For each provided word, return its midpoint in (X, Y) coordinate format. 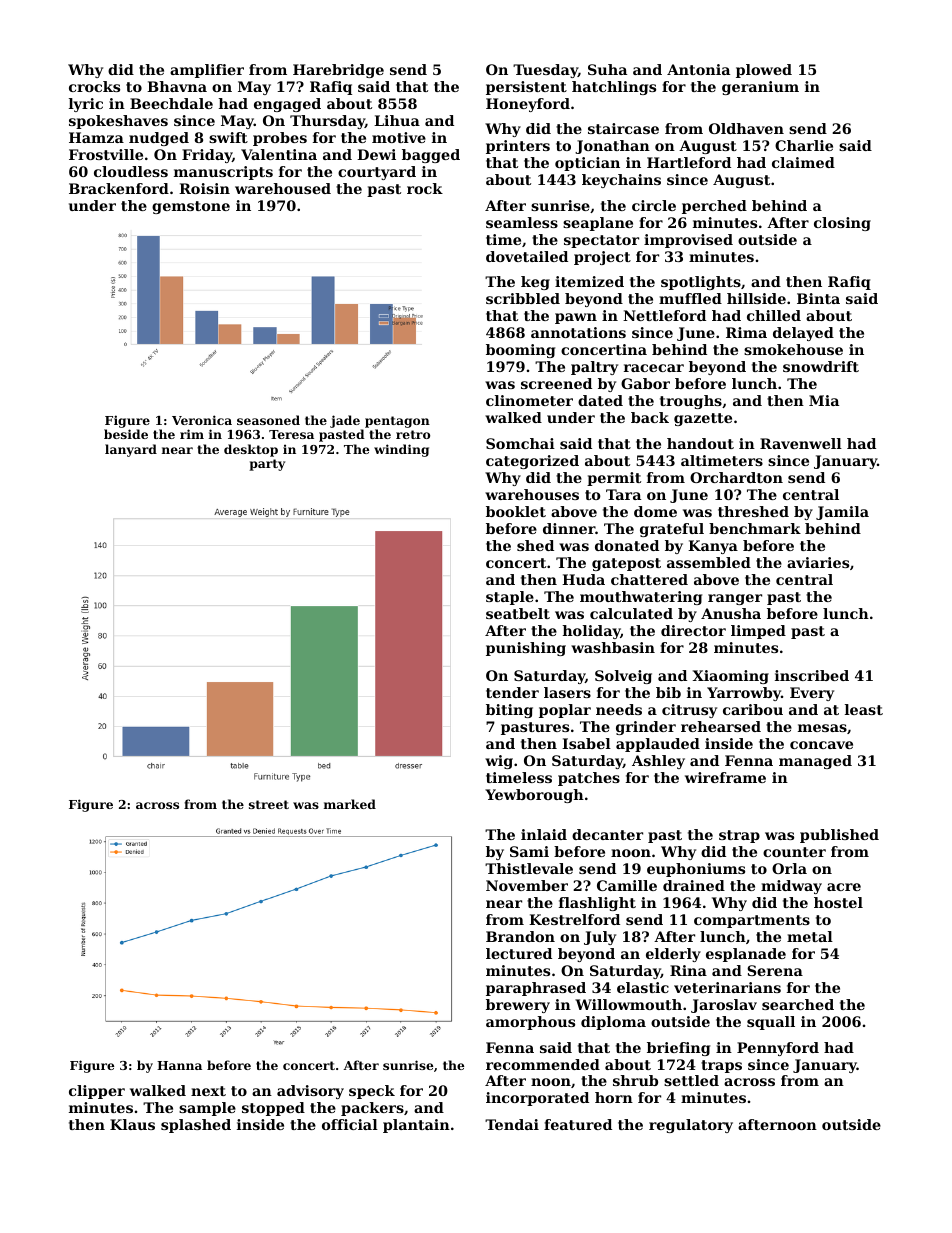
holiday (591, 632)
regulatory (691, 1126)
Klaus (132, 1124)
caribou (753, 709)
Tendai (512, 1124)
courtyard (377, 173)
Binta (818, 298)
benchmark (755, 528)
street (269, 804)
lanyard (131, 450)
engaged (287, 105)
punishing (526, 649)
